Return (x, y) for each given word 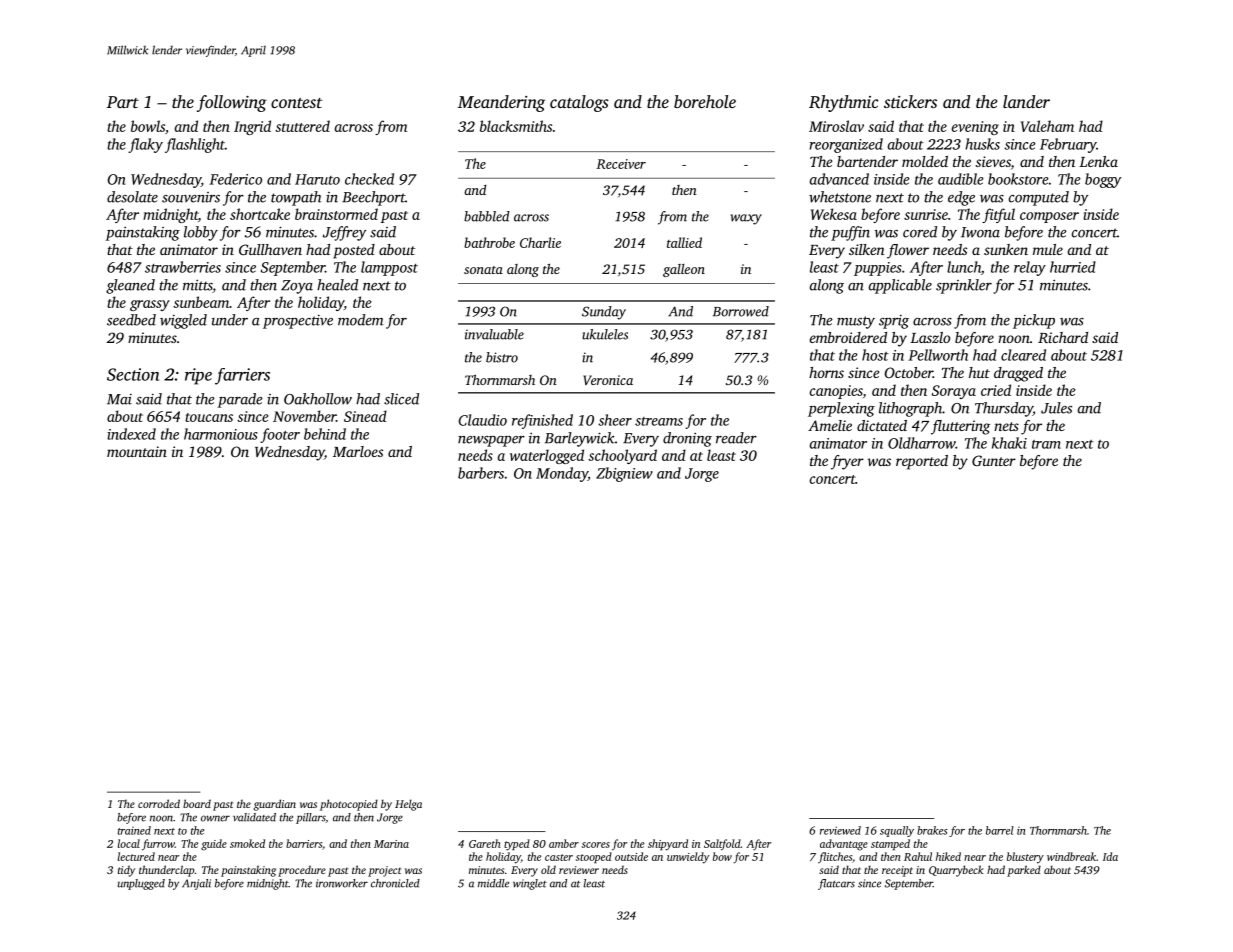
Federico (236, 179)
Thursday (1004, 409)
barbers (481, 473)
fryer (847, 462)
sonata (483, 270)
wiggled (183, 321)
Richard (1063, 337)
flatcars (836, 884)
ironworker (342, 883)
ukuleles (605, 334)
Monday (562, 474)
